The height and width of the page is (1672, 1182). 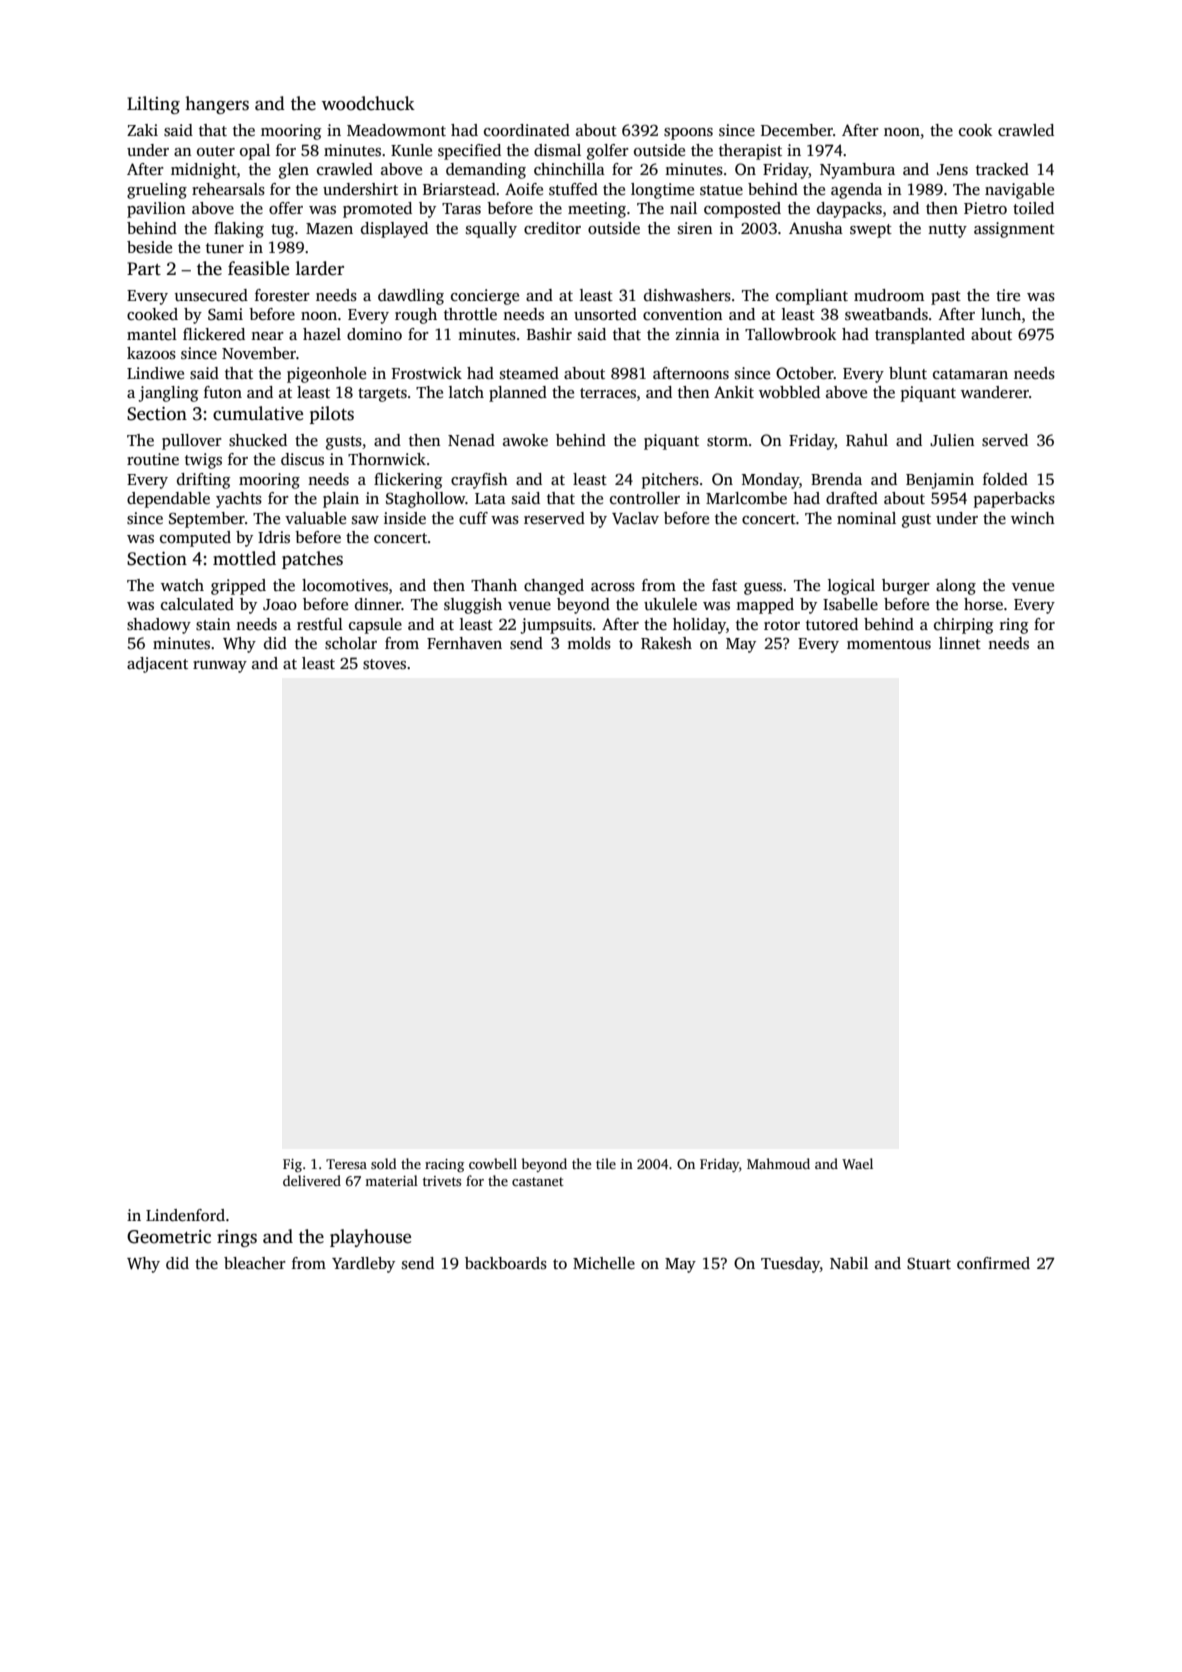 What do you see at coordinates (688, 134) in the page?
I see `spoons` at bounding box center [688, 134].
